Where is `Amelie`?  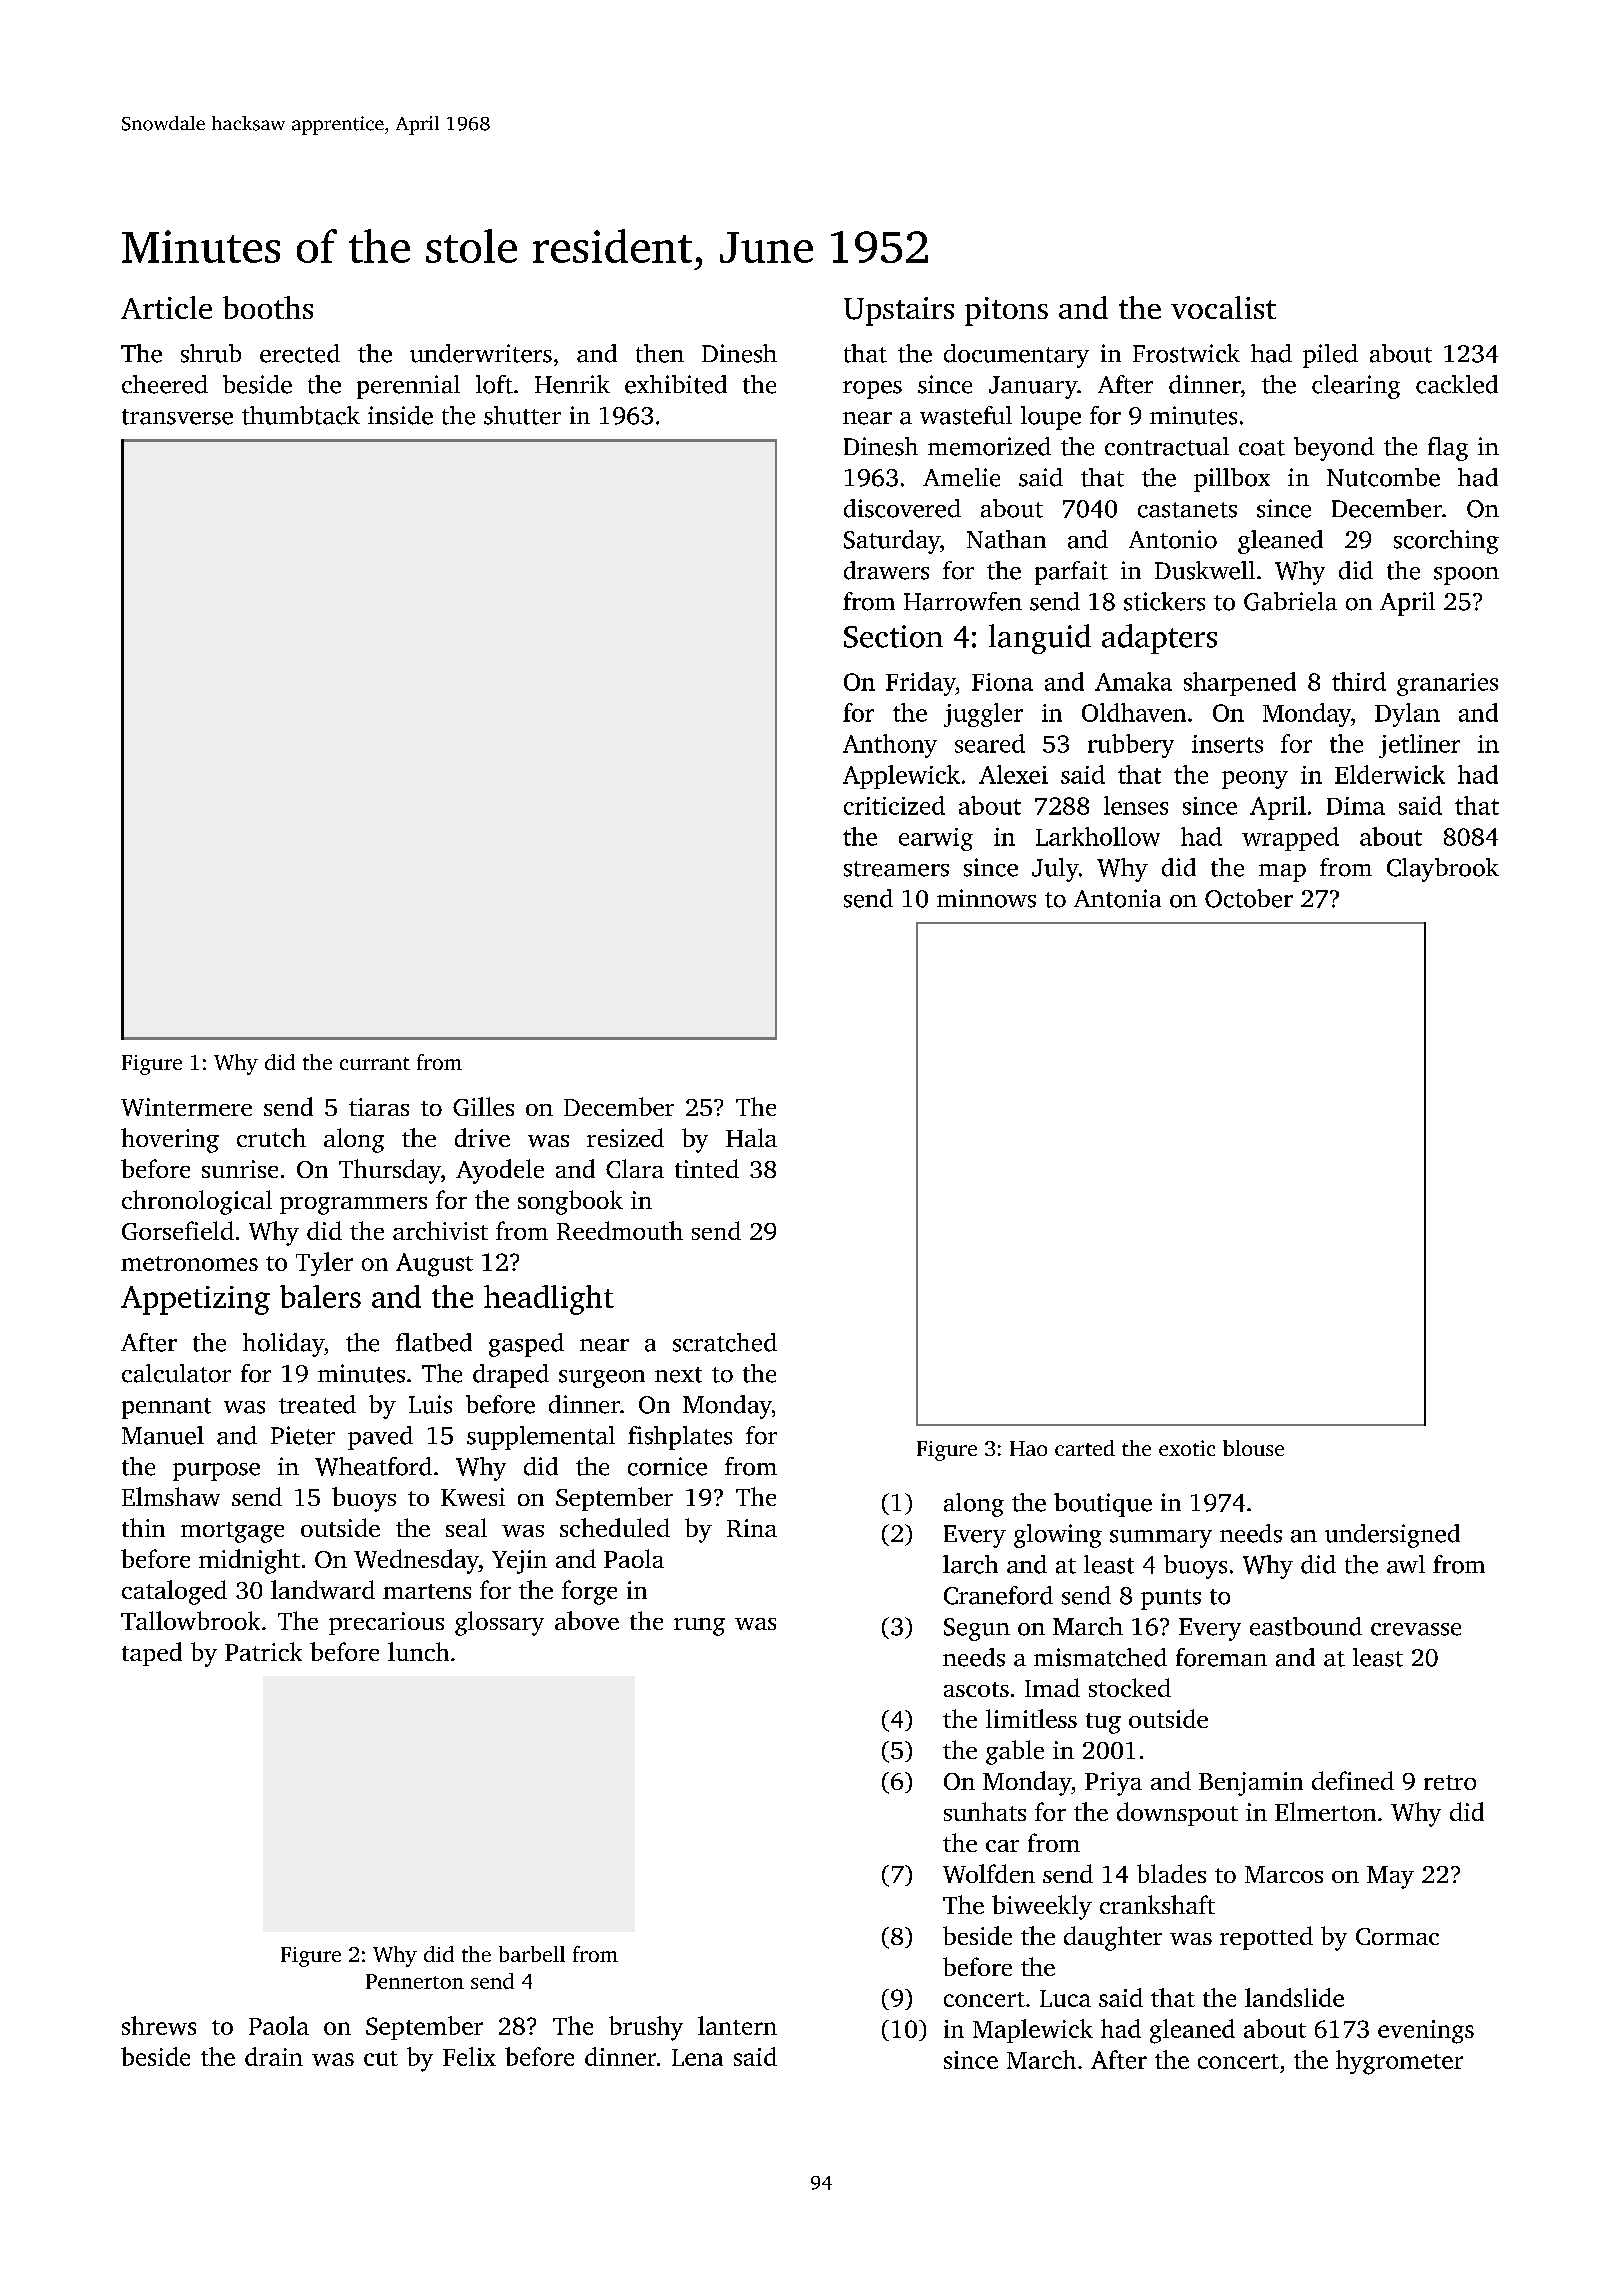
Amelie is located at coordinates (961, 477).
